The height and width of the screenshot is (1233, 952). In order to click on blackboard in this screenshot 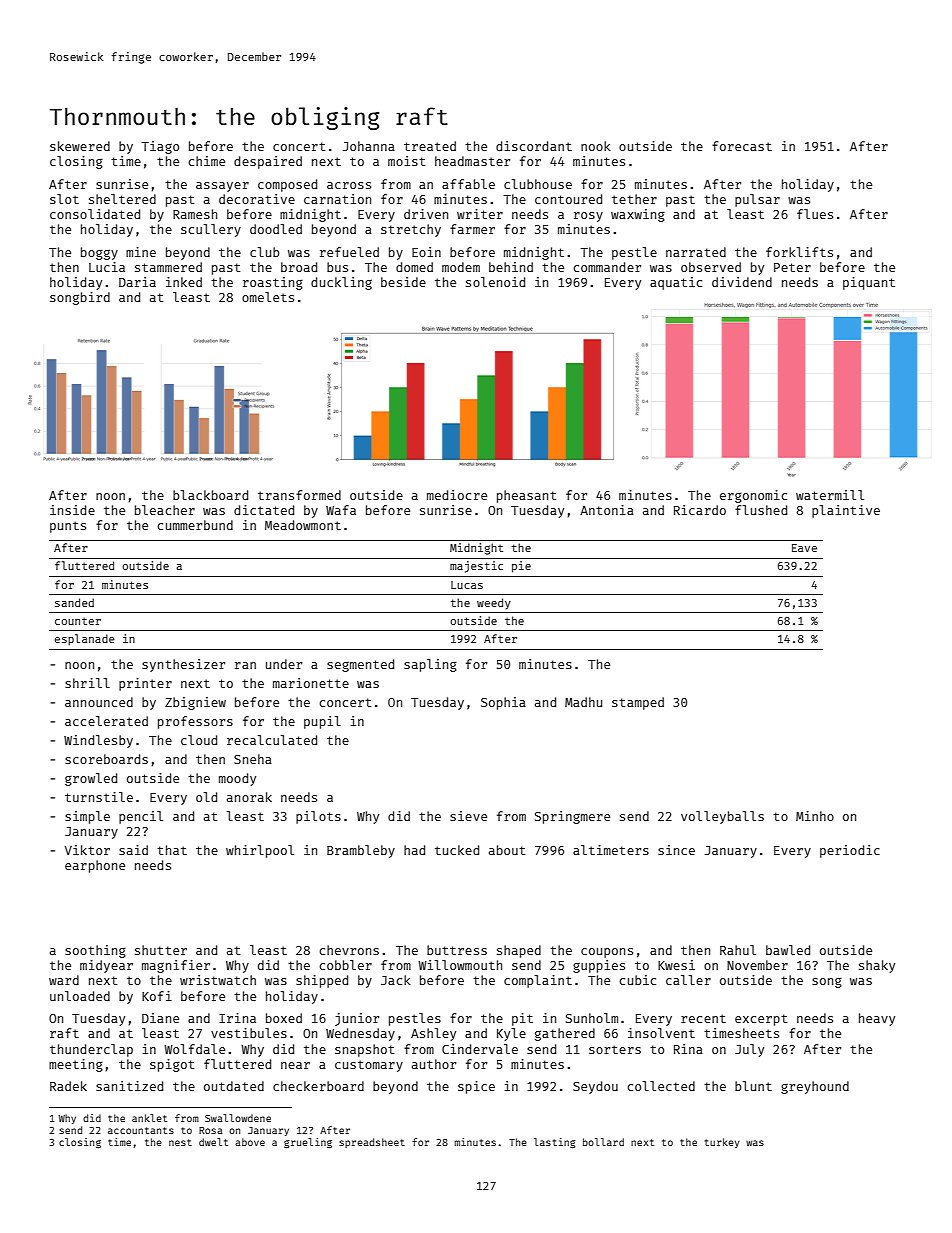, I will do `click(210, 495)`.
